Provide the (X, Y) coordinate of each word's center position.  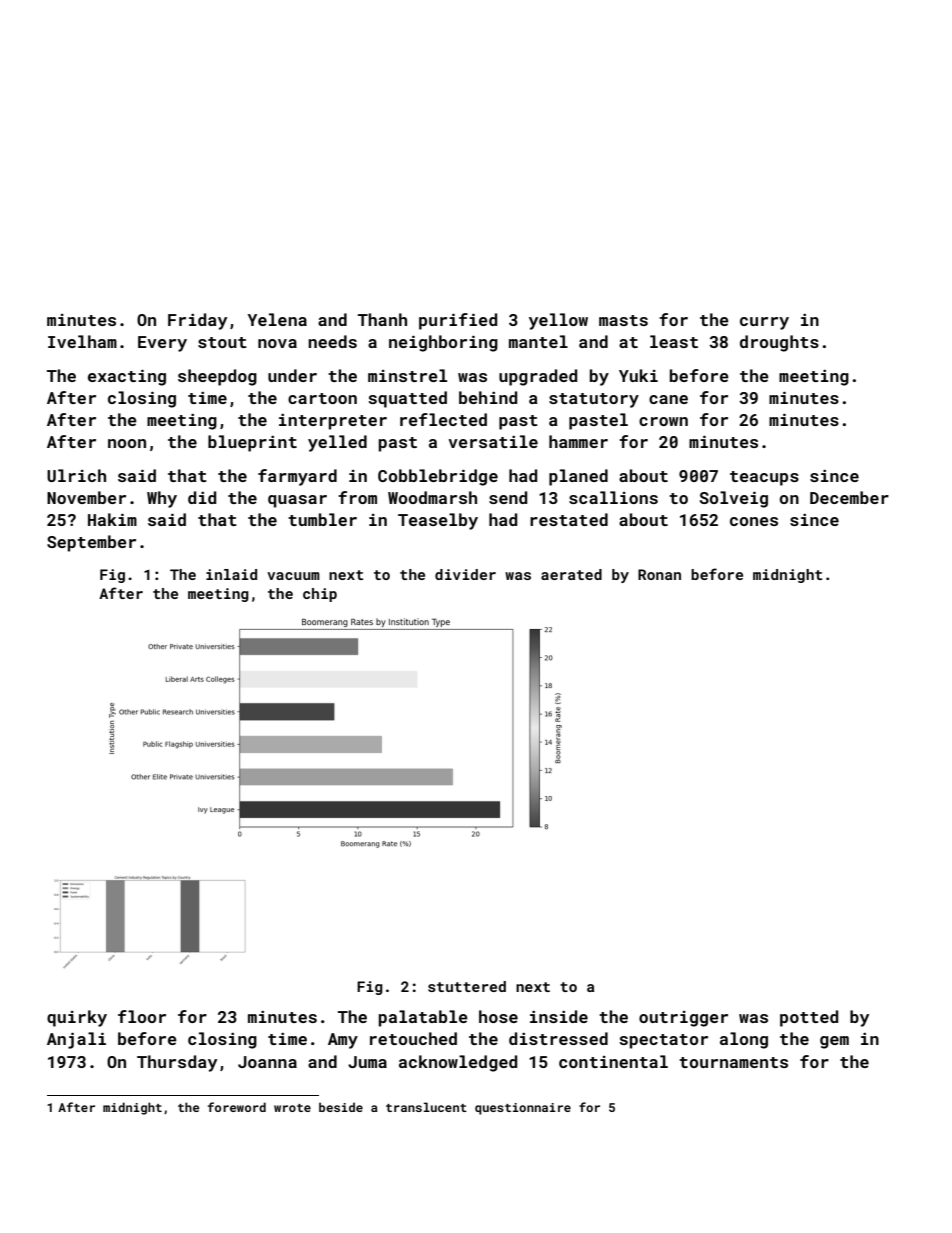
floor (142, 1016)
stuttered (467, 986)
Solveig (734, 499)
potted (809, 1018)
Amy (343, 1041)
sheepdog (217, 377)
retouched (413, 1038)
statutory (594, 400)
